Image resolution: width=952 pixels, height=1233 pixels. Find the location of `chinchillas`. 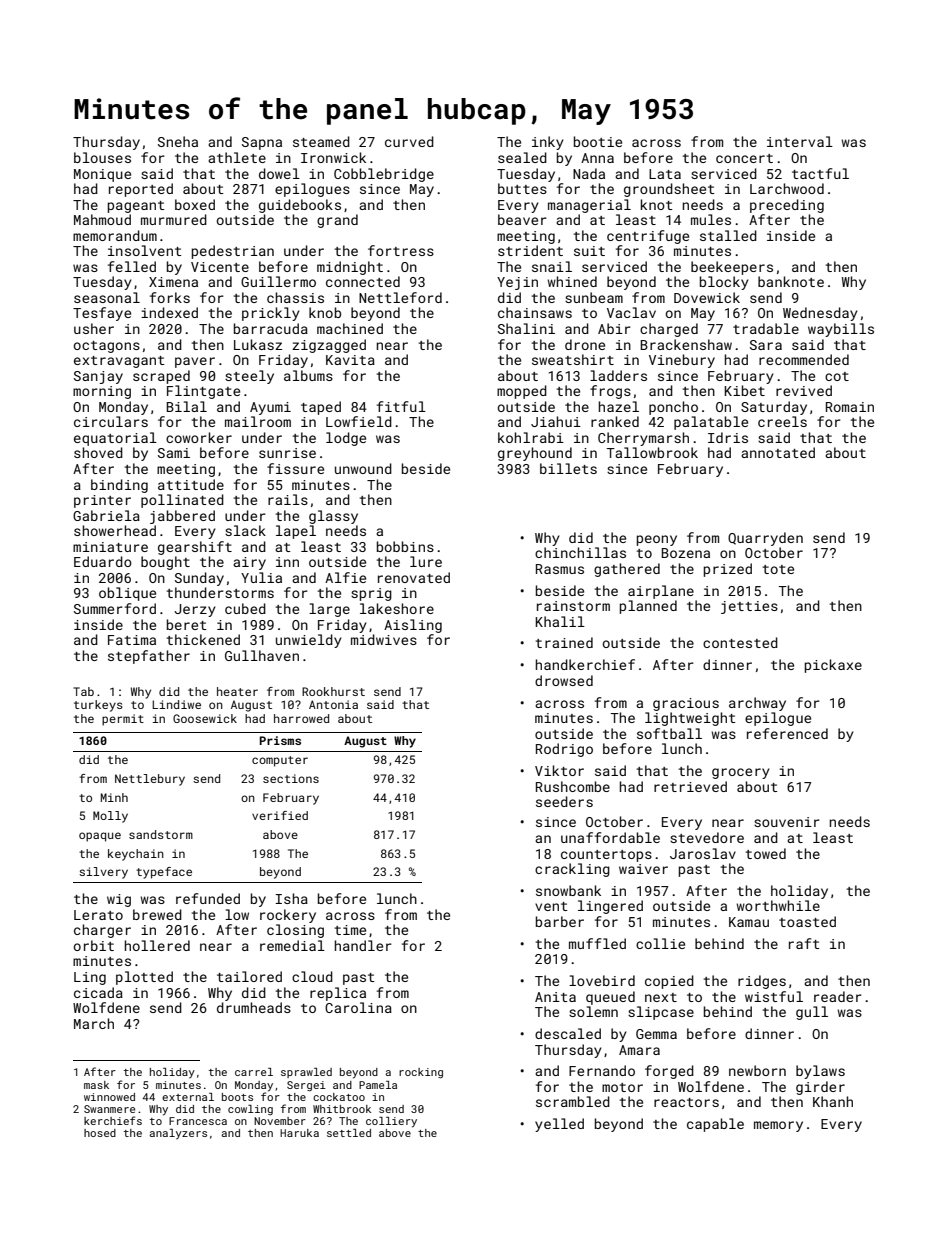

chinchillas is located at coordinates (580, 552).
